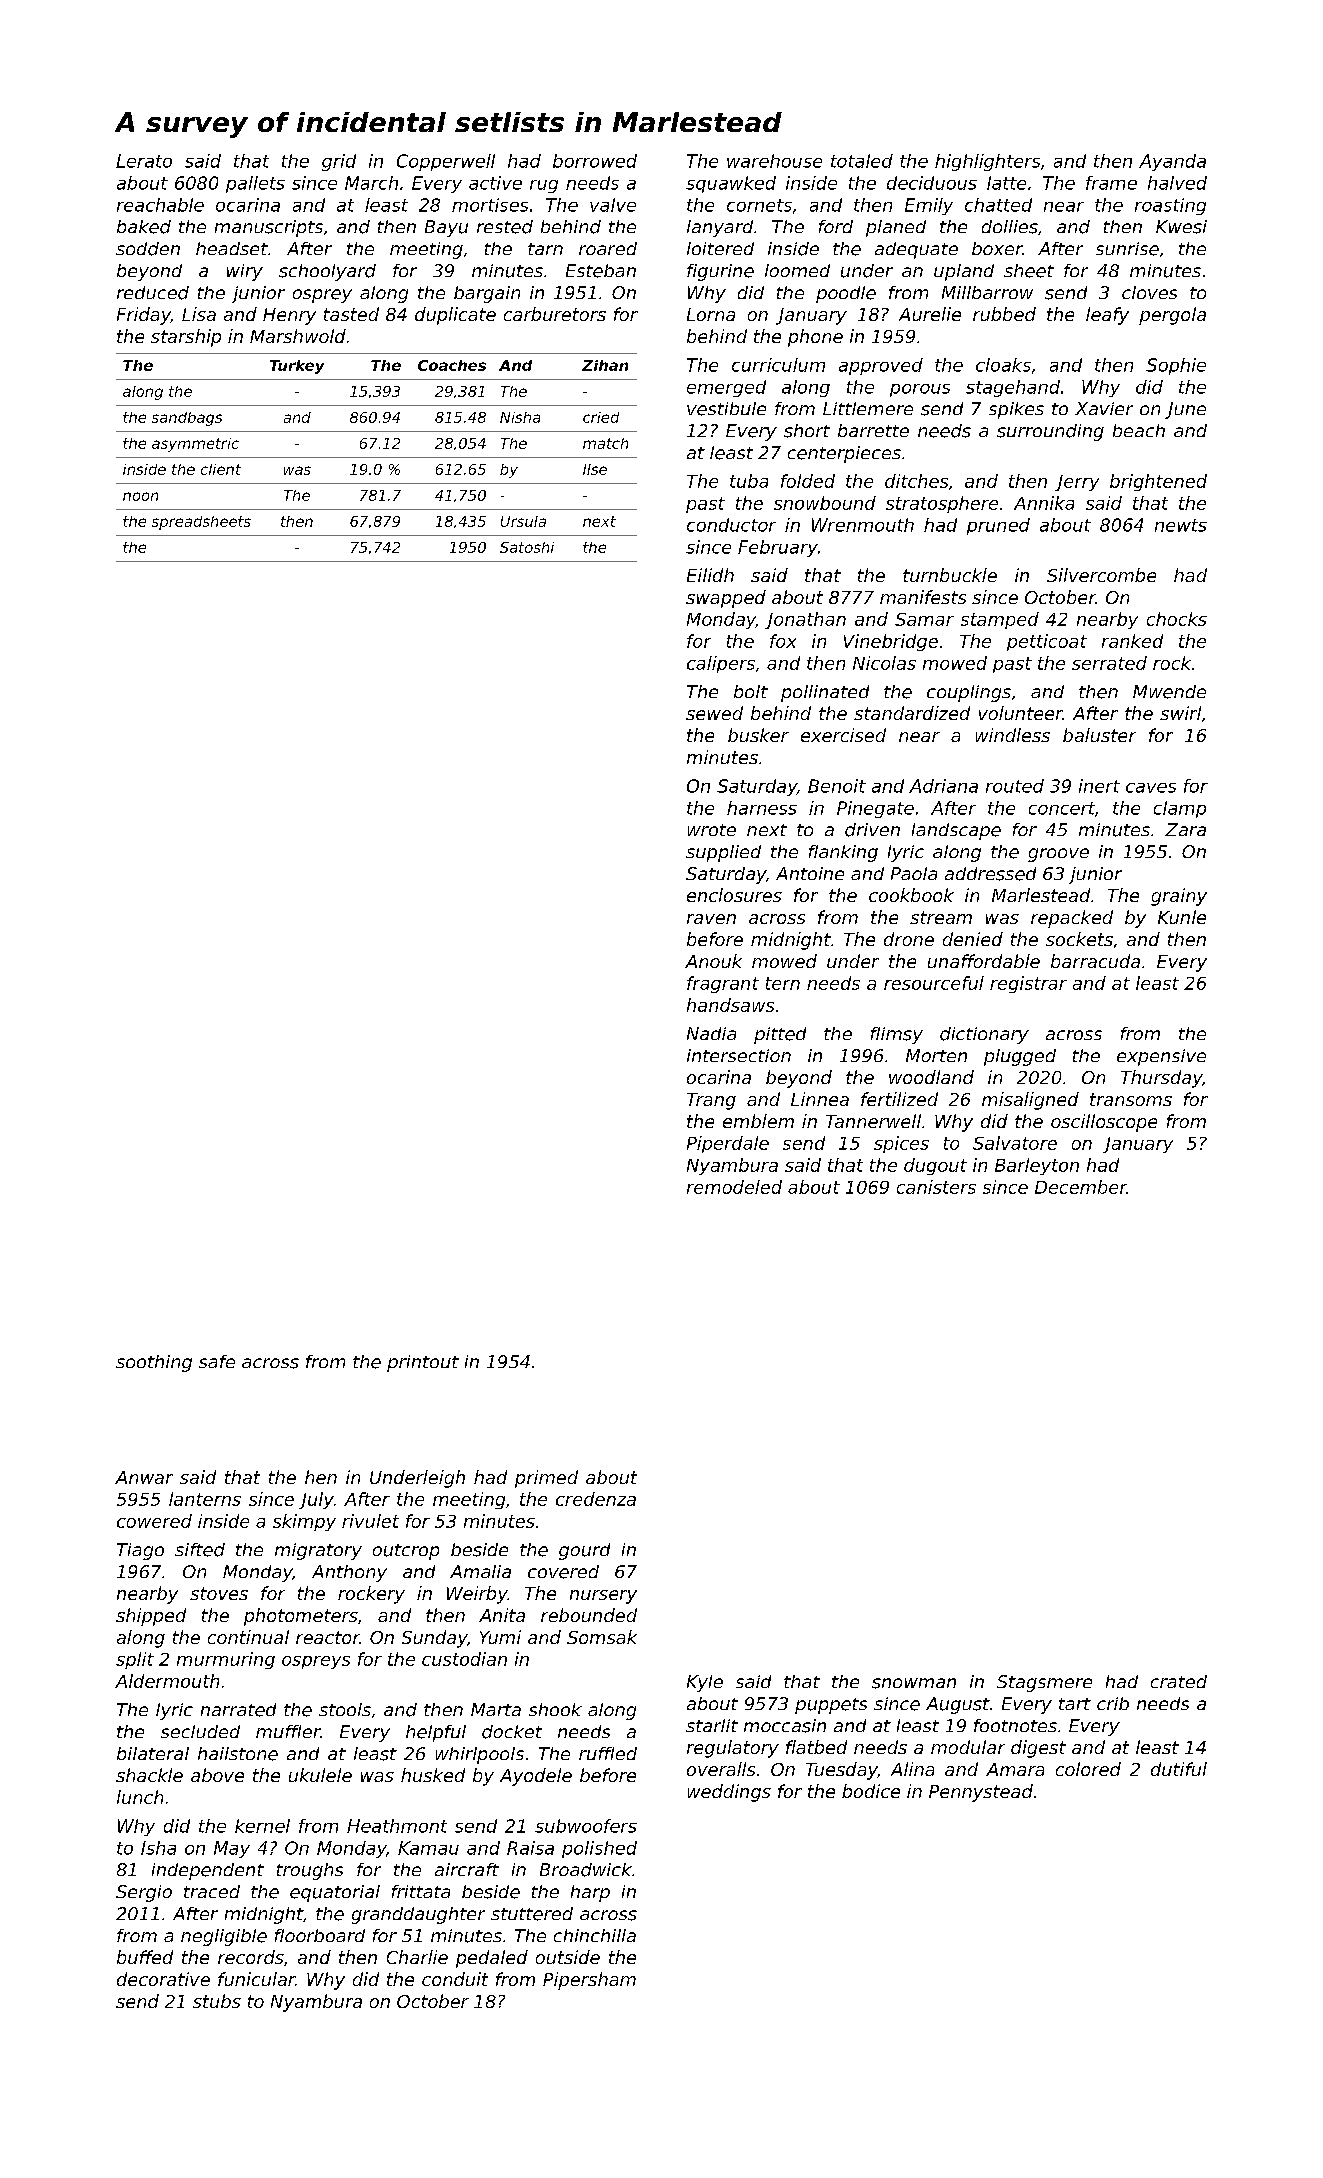  What do you see at coordinates (144, 161) in the screenshot?
I see `Lerato` at bounding box center [144, 161].
